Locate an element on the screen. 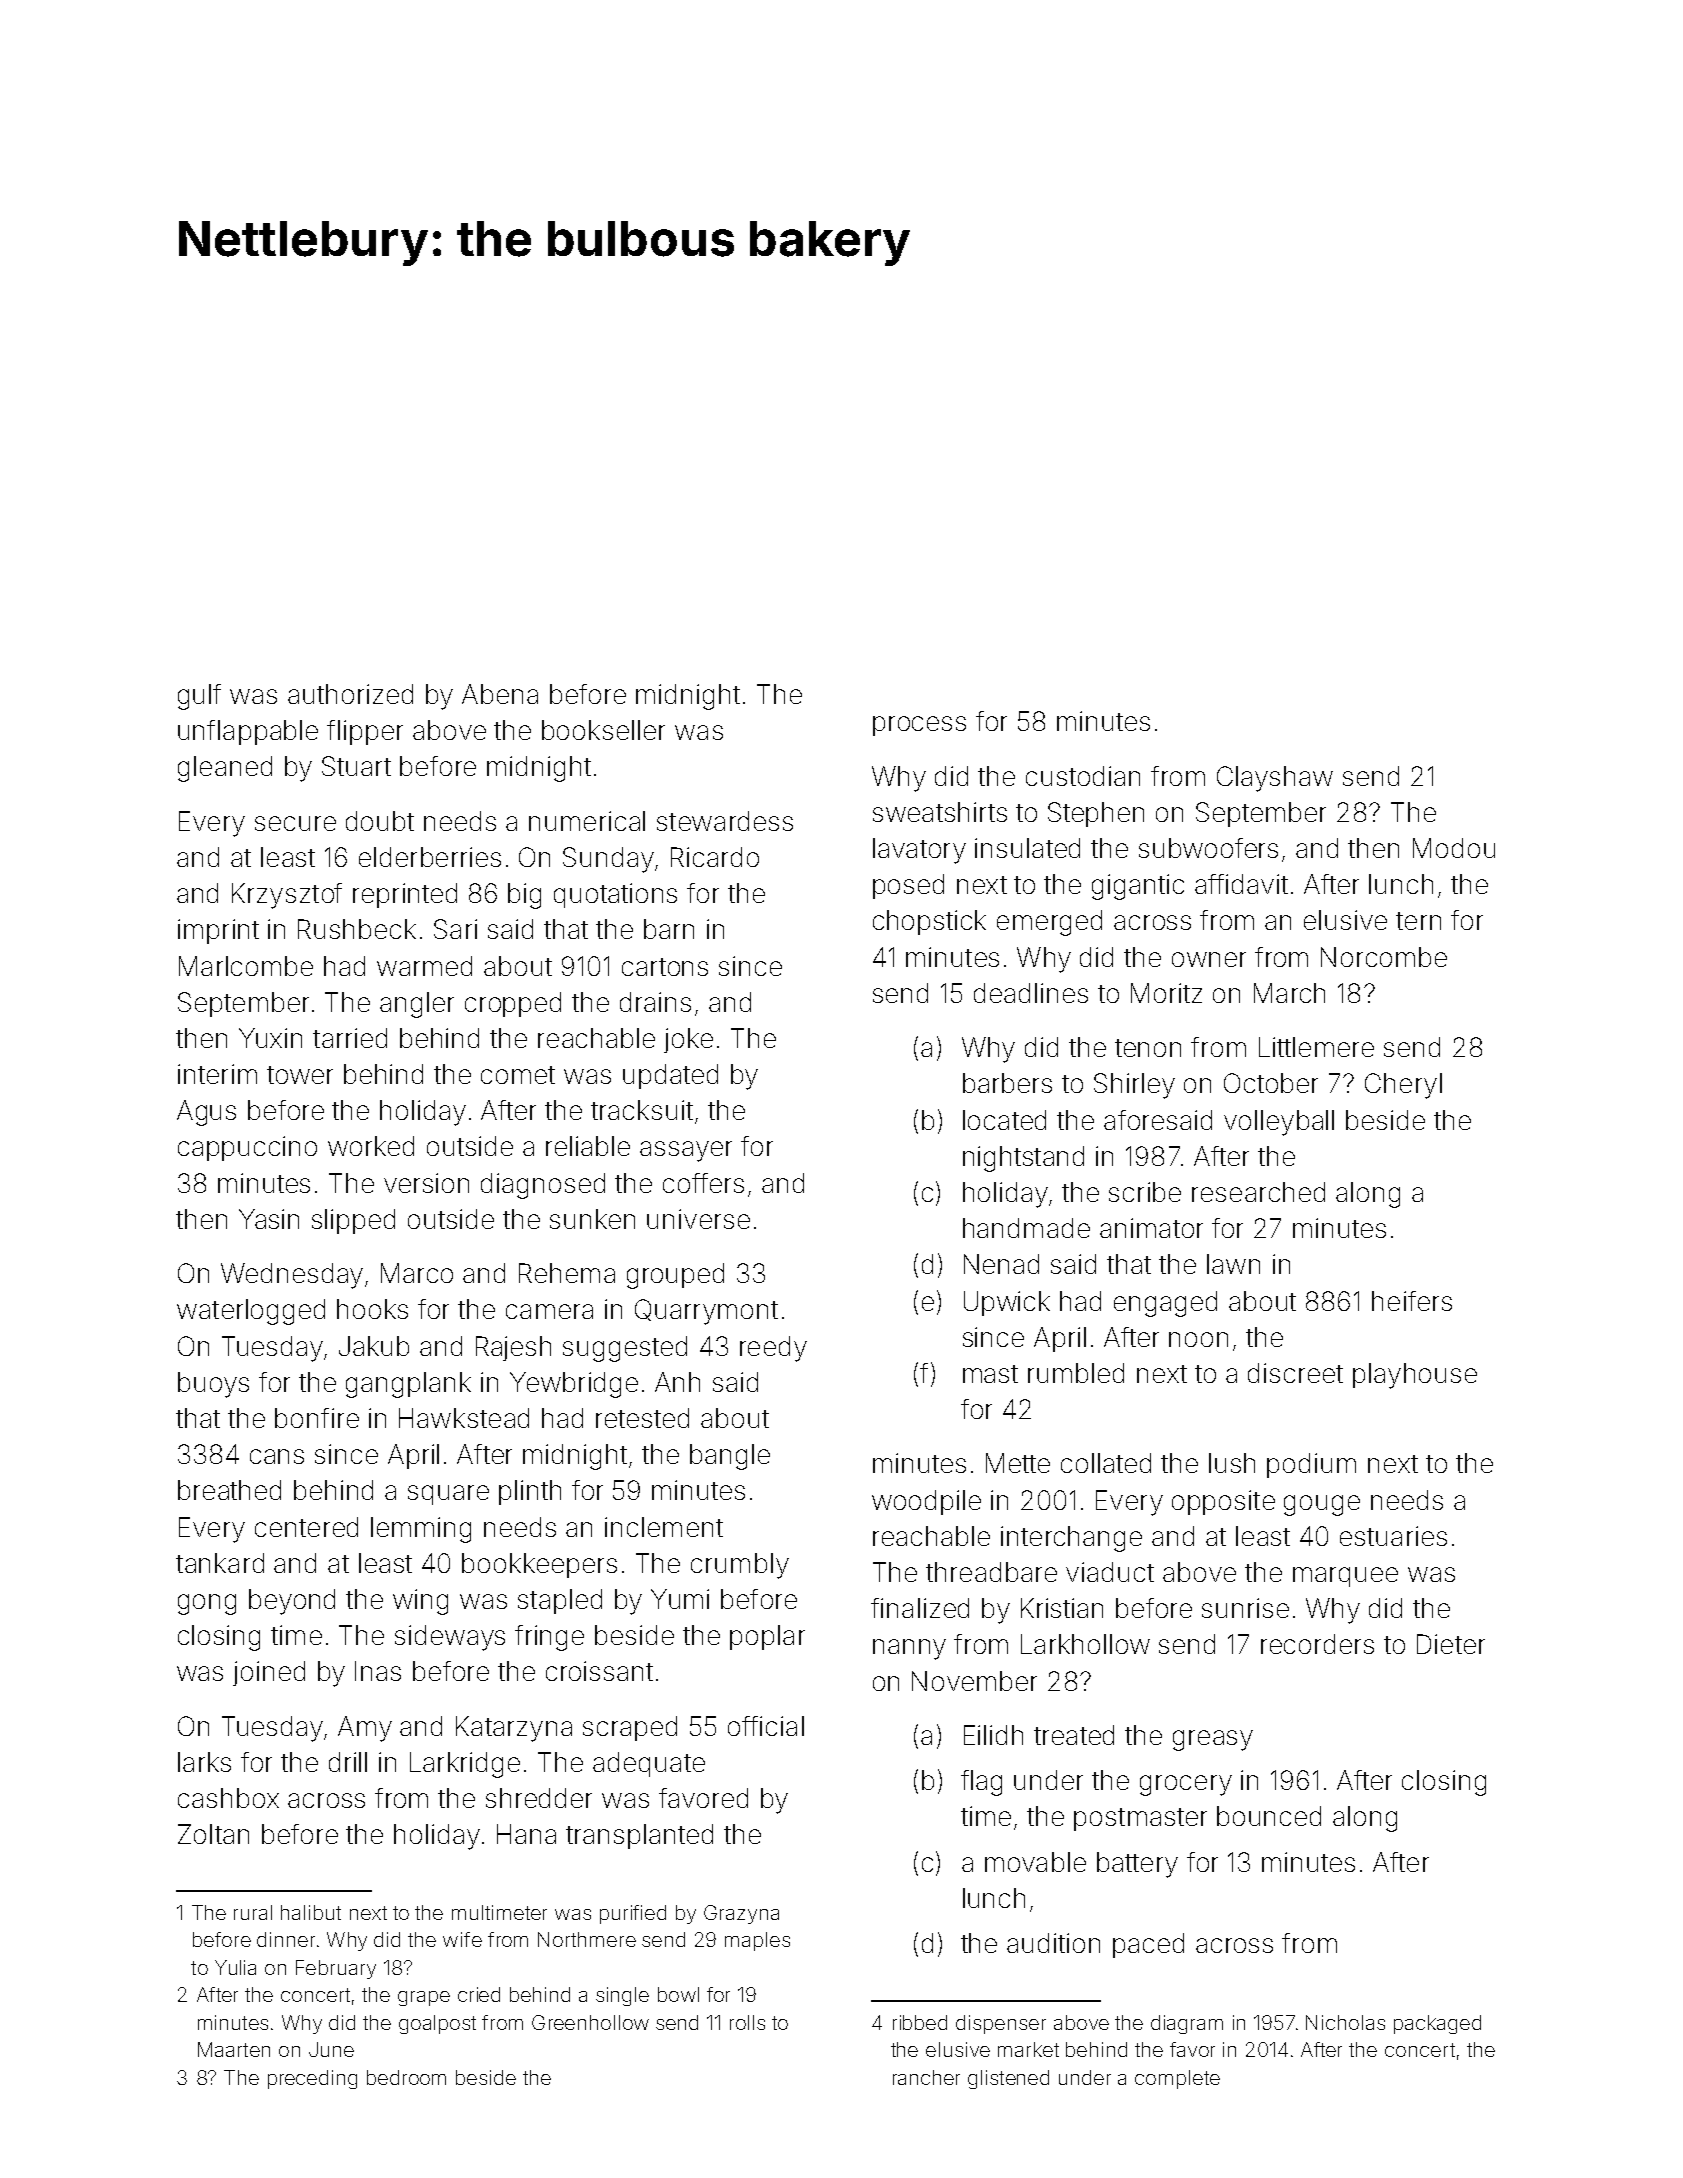  assayer is located at coordinates (686, 1151).
